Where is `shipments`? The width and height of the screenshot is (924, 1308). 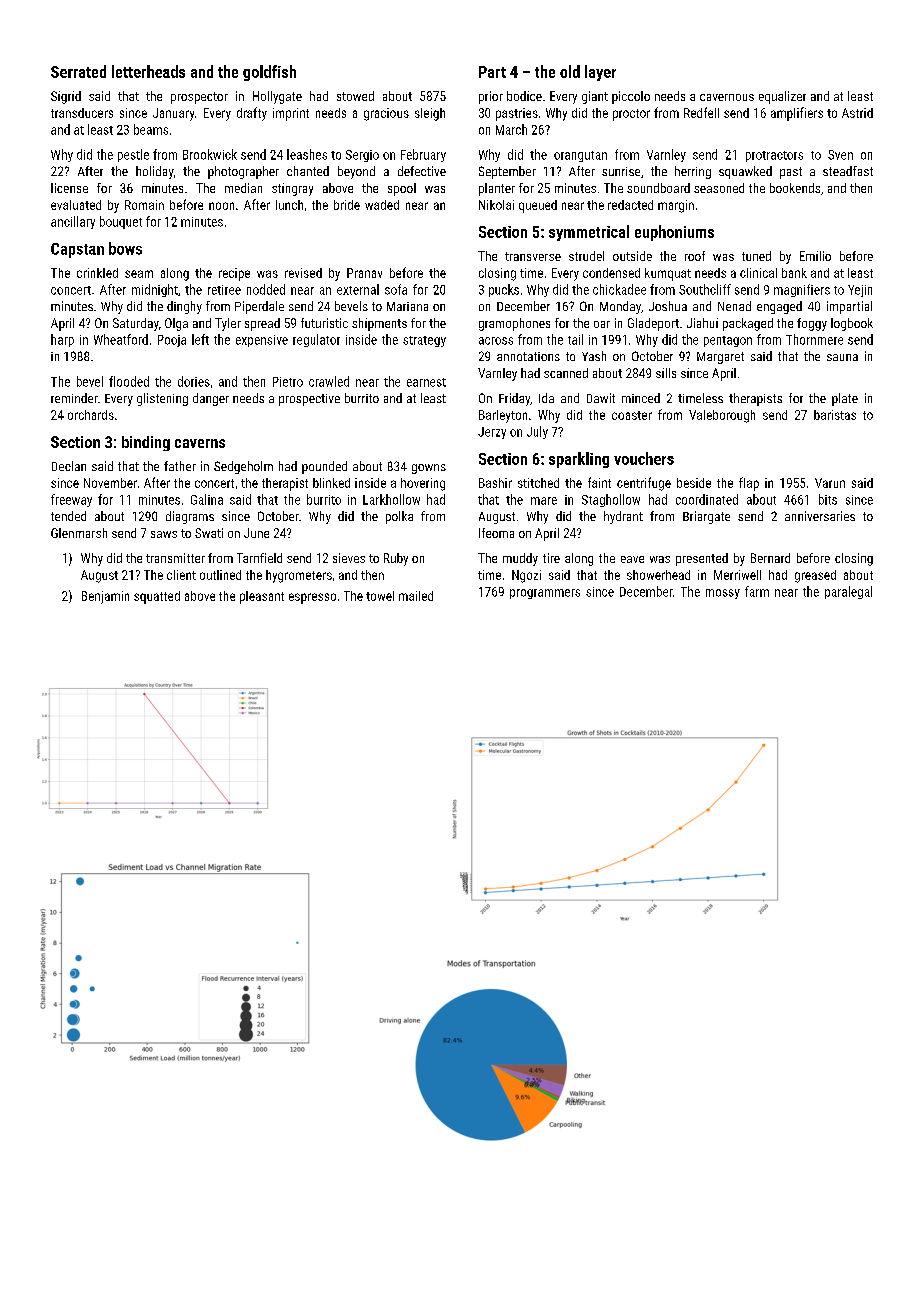 shipments is located at coordinates (379, 324).
